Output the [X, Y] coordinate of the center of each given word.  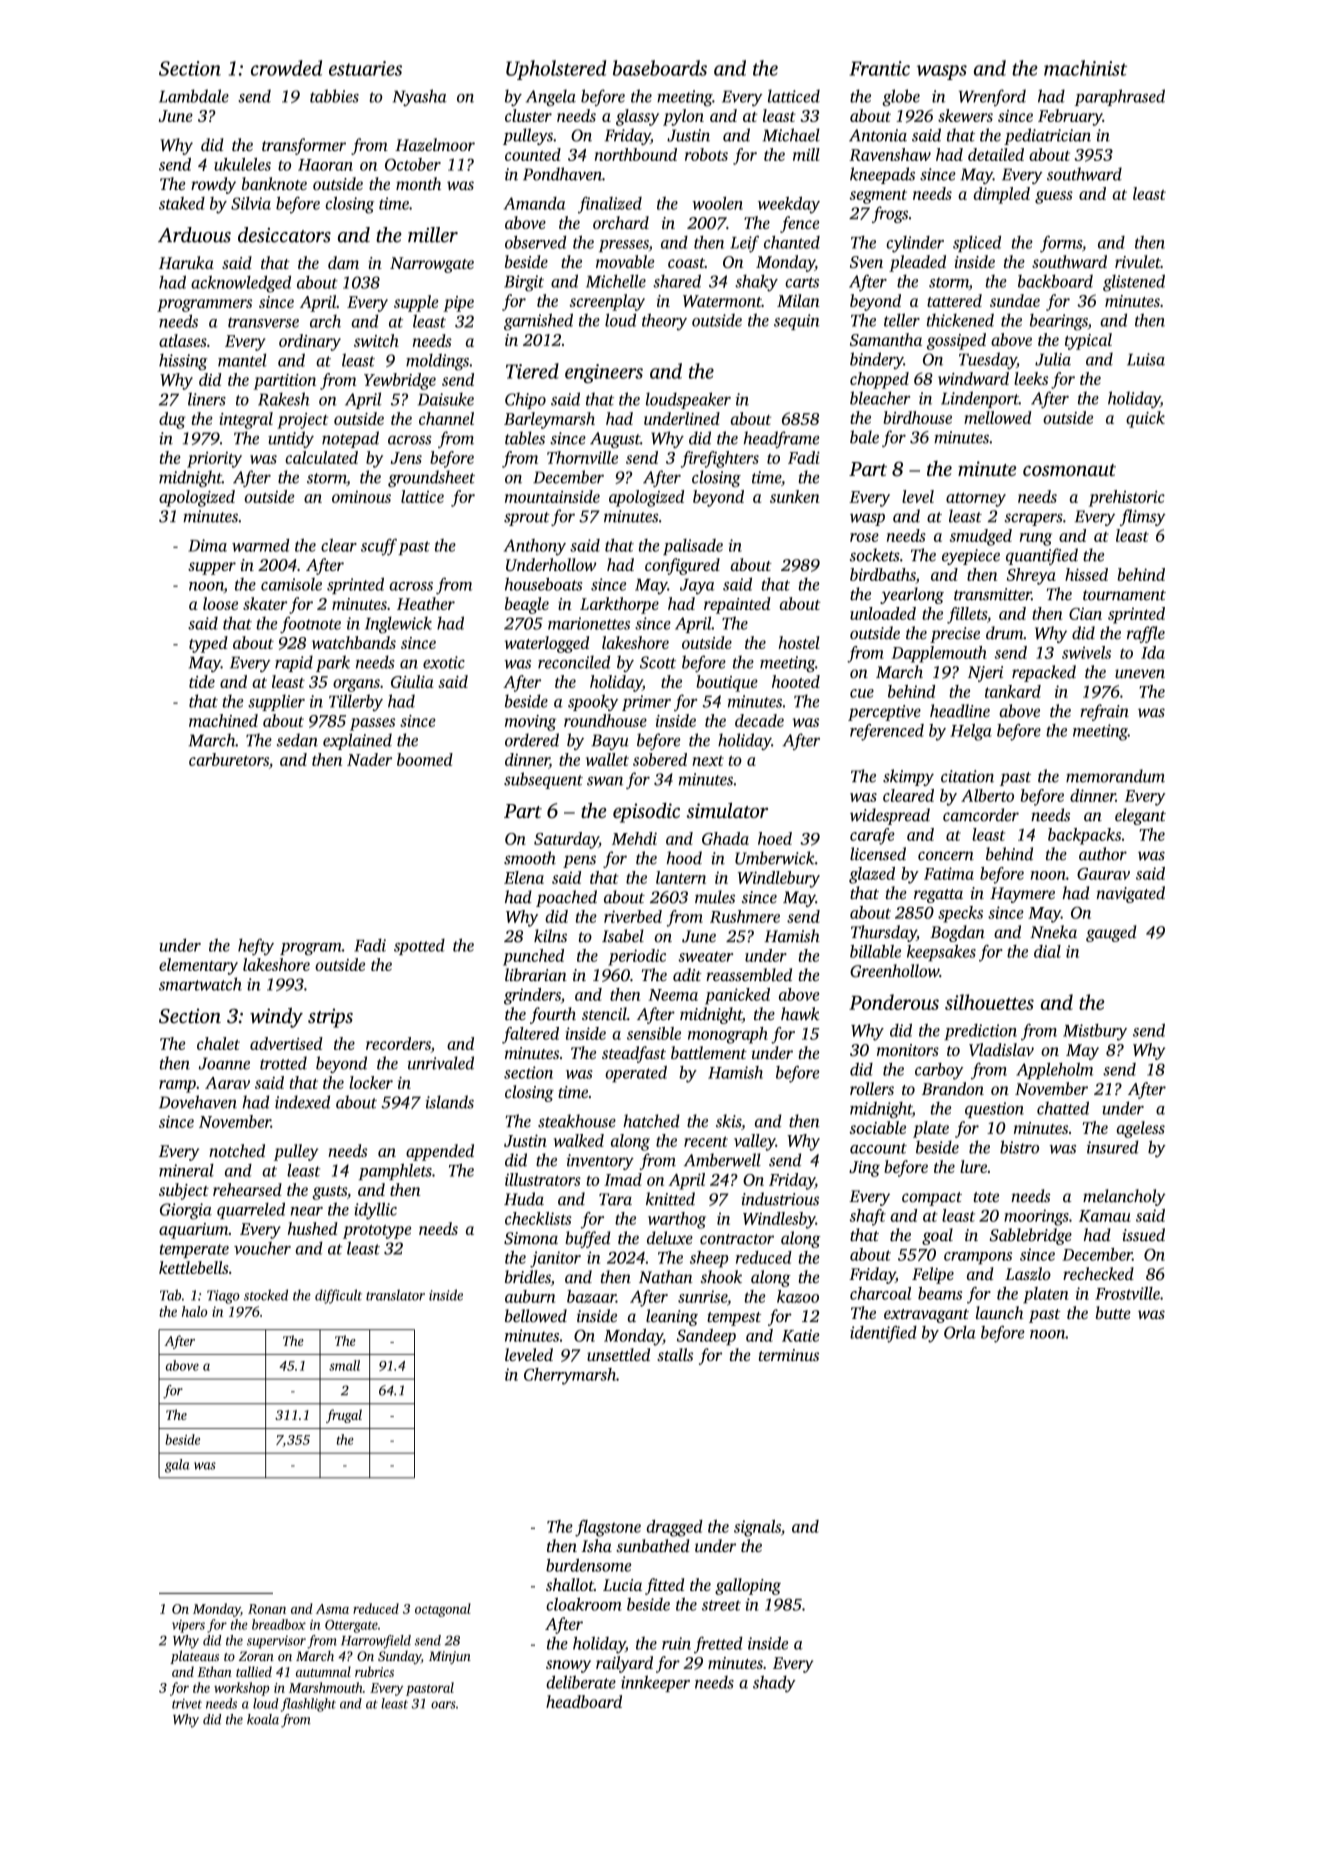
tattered [954, 300]
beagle [527, 605]
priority [214, 460]
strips [330, 1018]
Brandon [953, 1088]
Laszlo [1028, 1273]
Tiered [532, 371]
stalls [675, 1354]
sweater [705, 957]
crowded [286, 68]
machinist [1085, 68]
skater [265, 603]
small [344, 1365]
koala [263, 1719]
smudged [980, 537]
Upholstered [556, 70]
